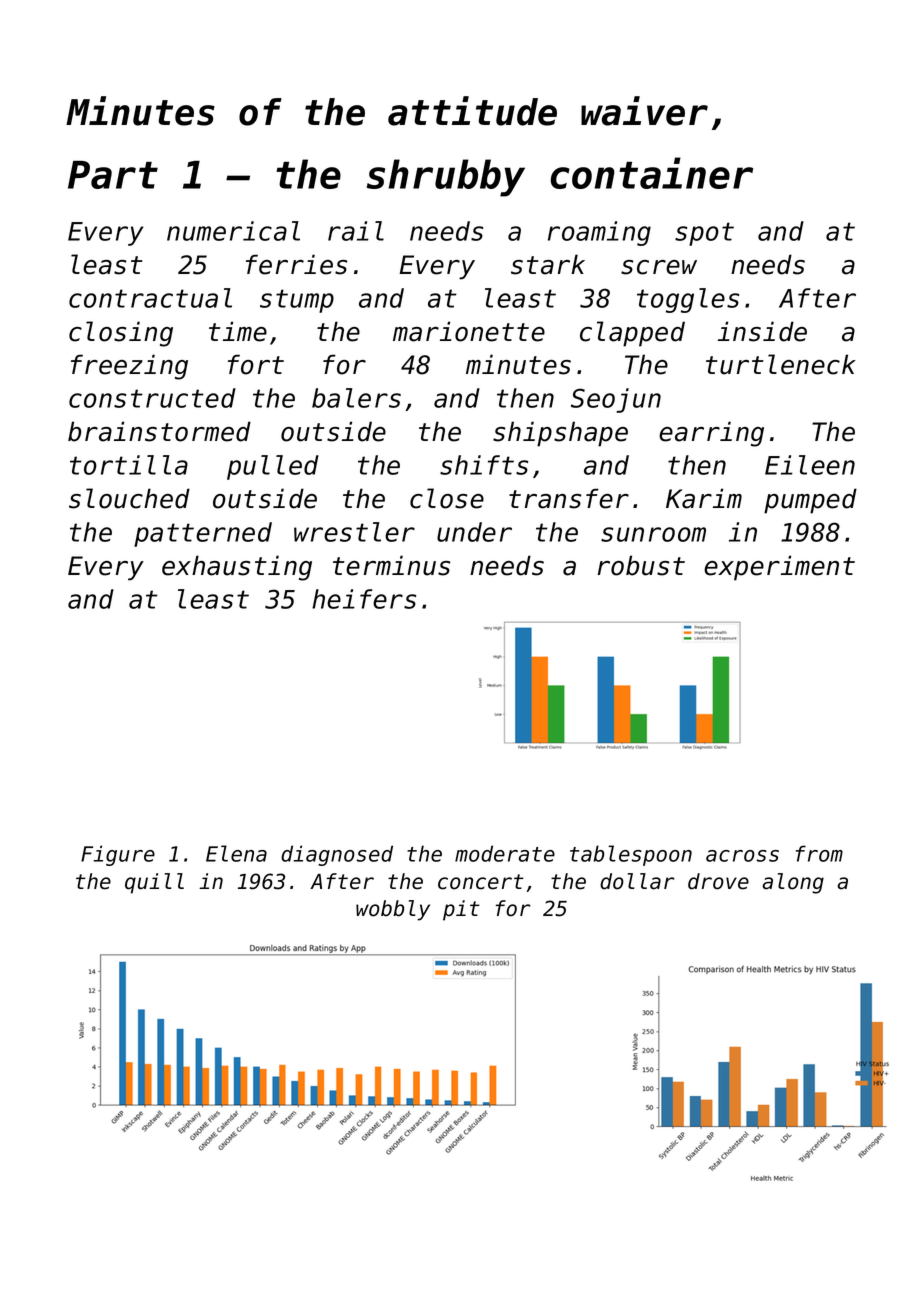 The image size is (924, 1311). Describe the element at coordinates (484, 465) in the screenshot. I see `shifts` at that location.
